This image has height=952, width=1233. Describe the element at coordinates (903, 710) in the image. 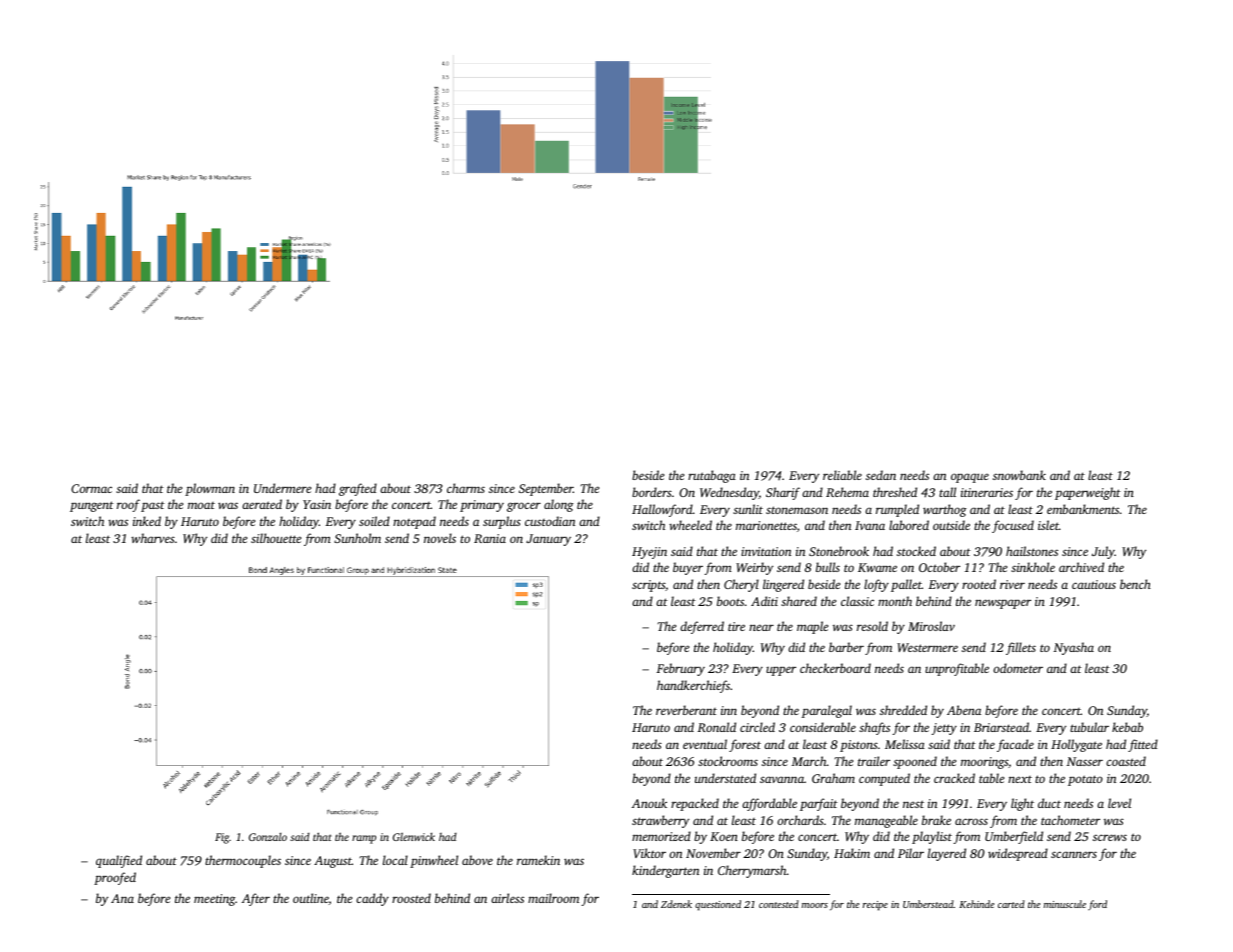

I see `shredded` at that location.
